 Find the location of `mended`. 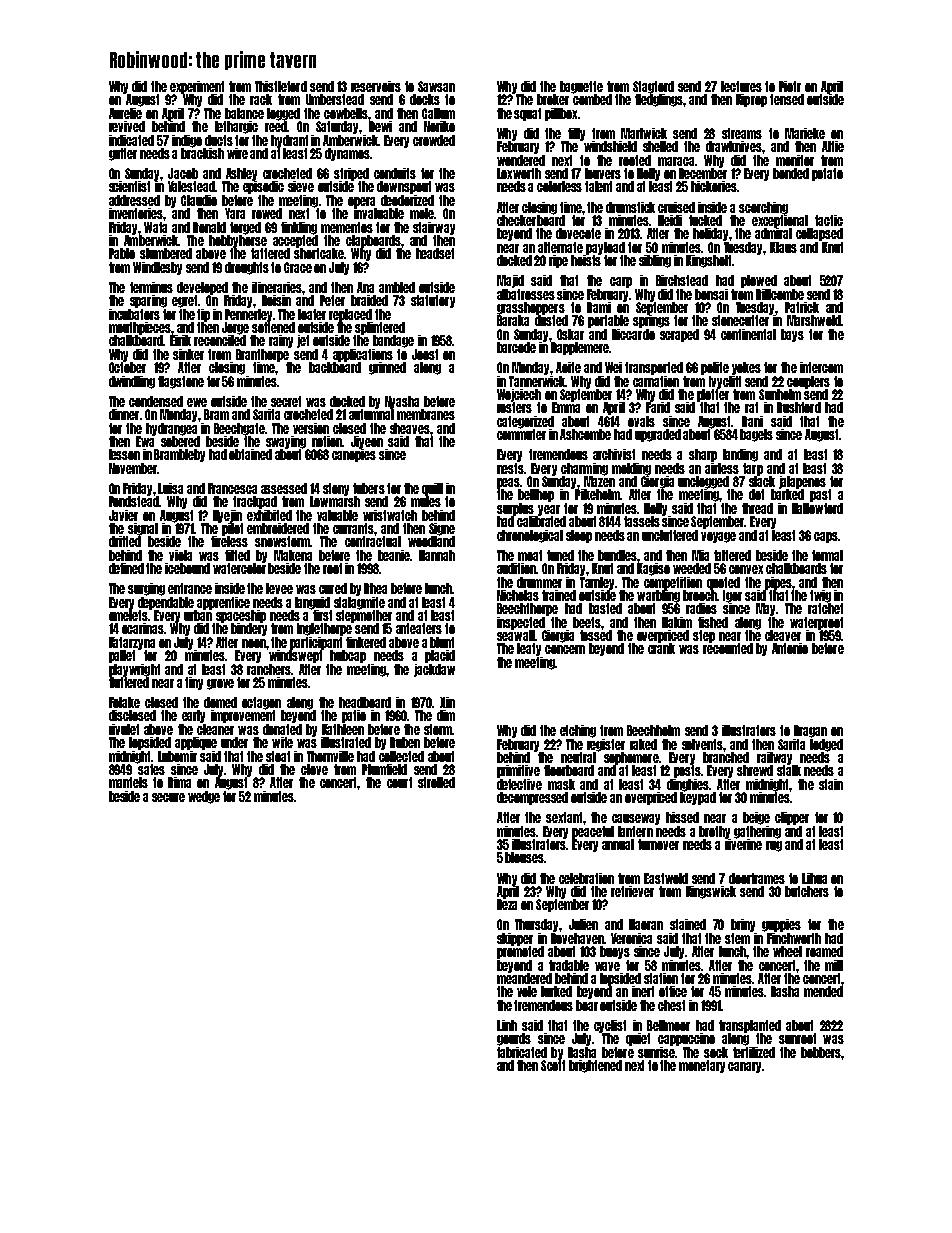

mended is located at coordinates (823, 991).
